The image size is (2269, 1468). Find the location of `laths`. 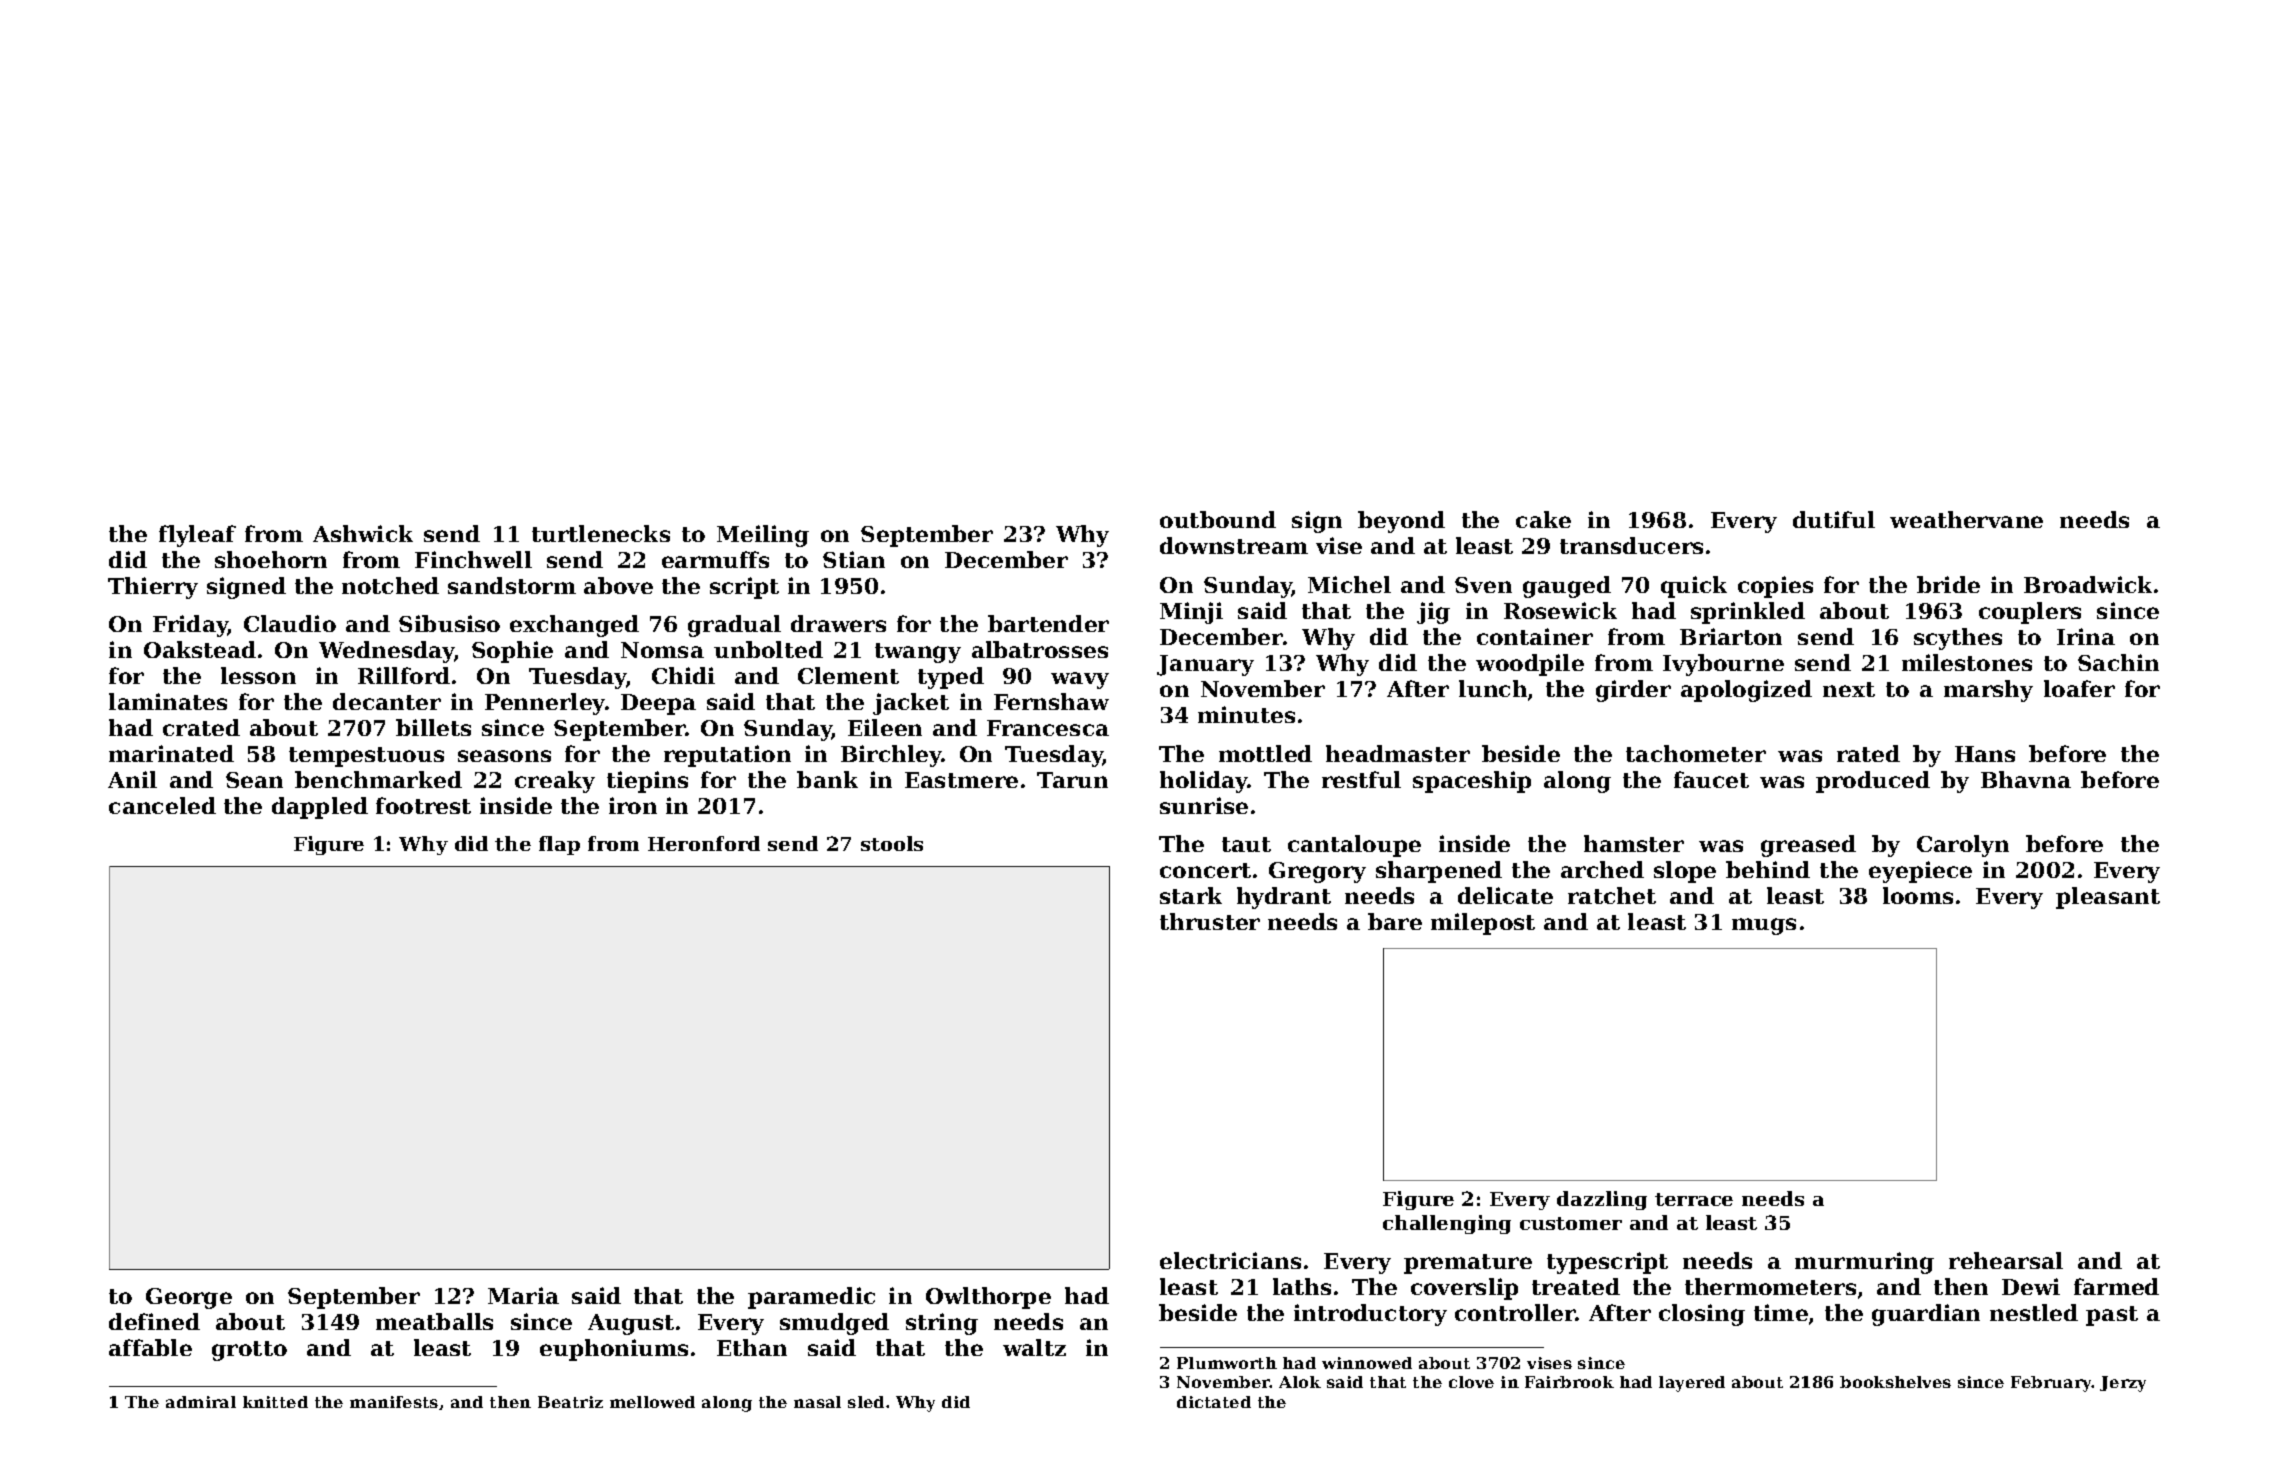

laths is located at coordinates (1302, 1286).
